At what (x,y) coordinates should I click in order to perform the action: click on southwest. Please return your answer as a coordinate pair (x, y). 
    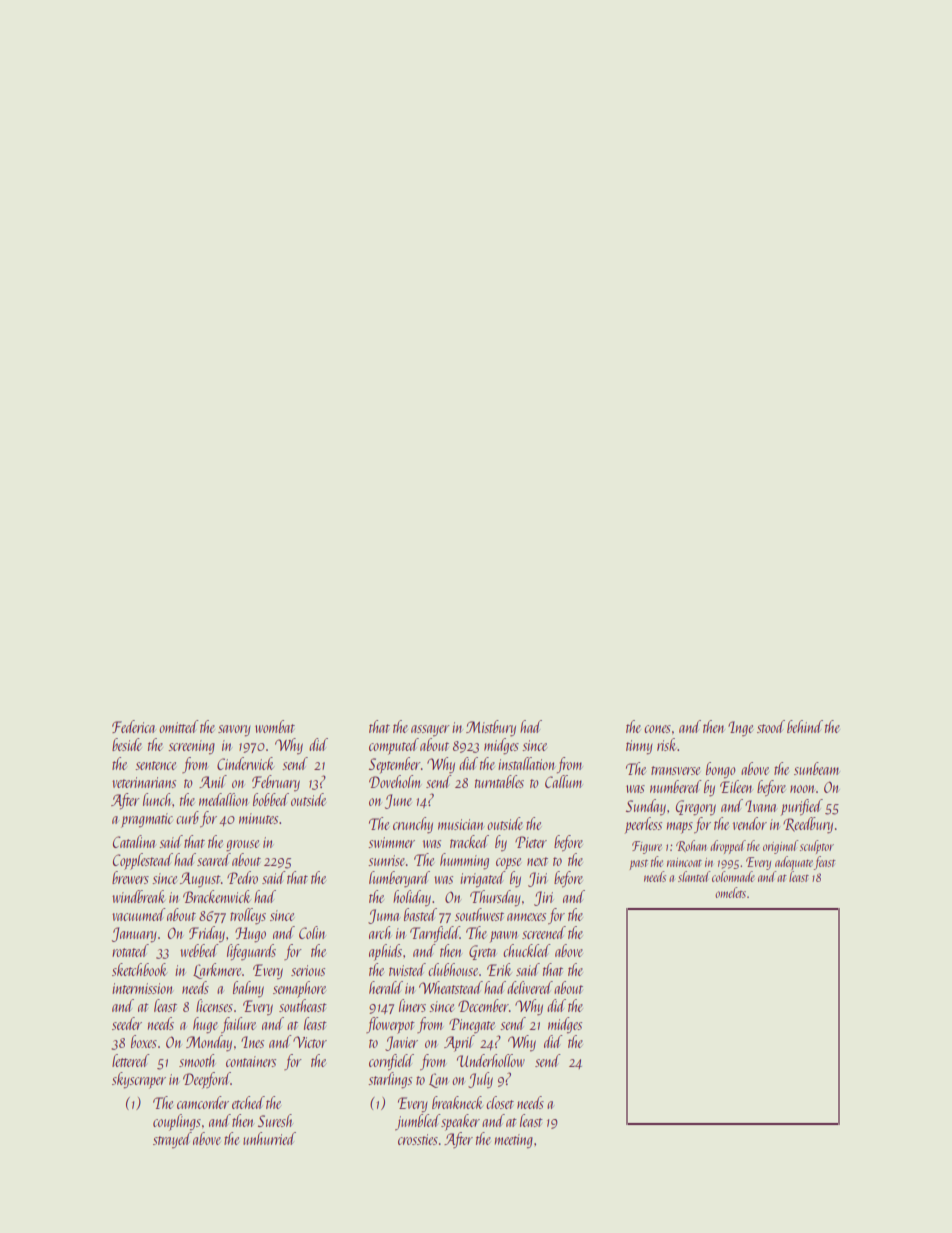
    Looking at the image, I should click on (479, 914).
